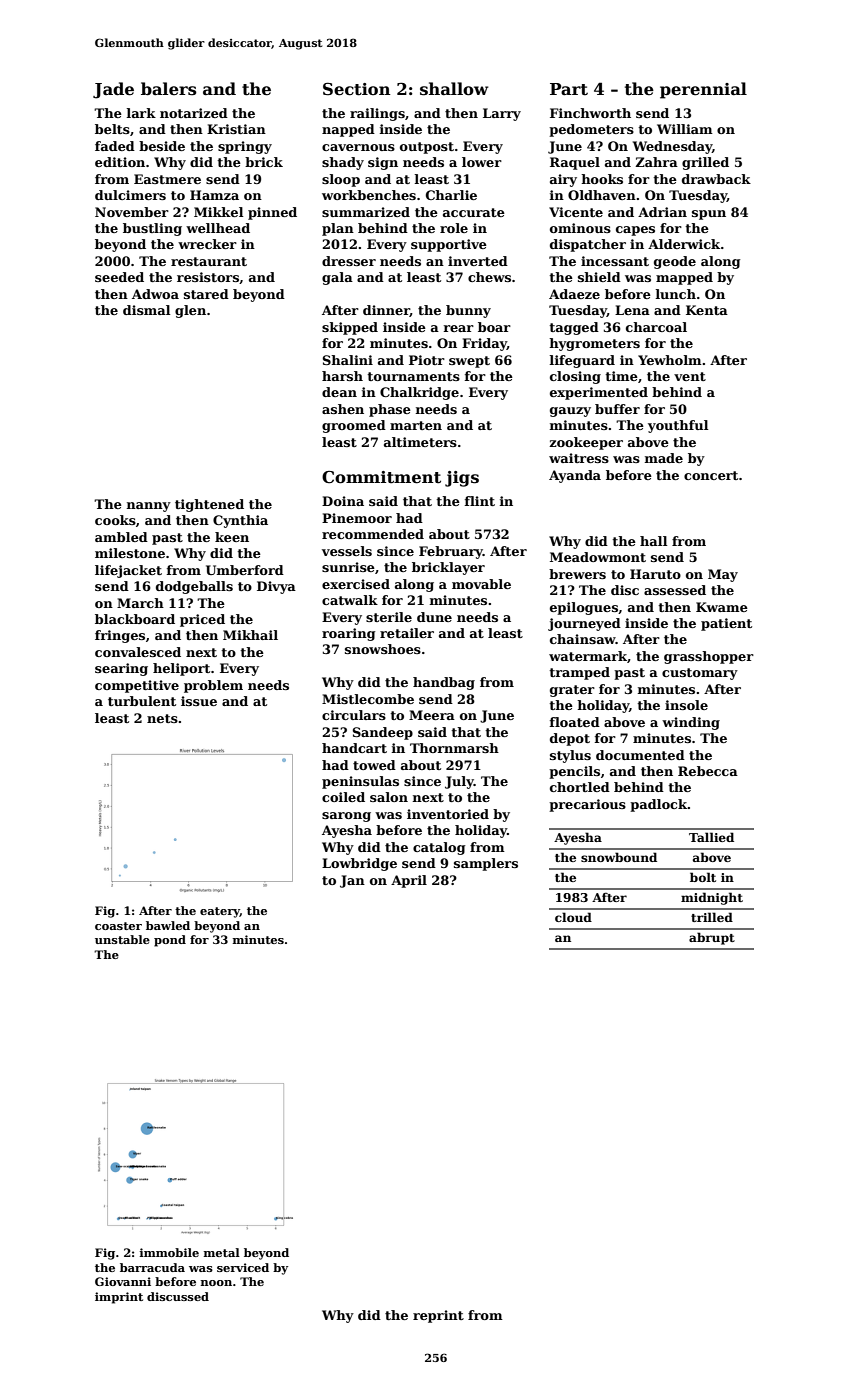 The image size is (849, 1400). Describe the element at coordinates (118, 926) in the image. I see `coaster` at that location.
